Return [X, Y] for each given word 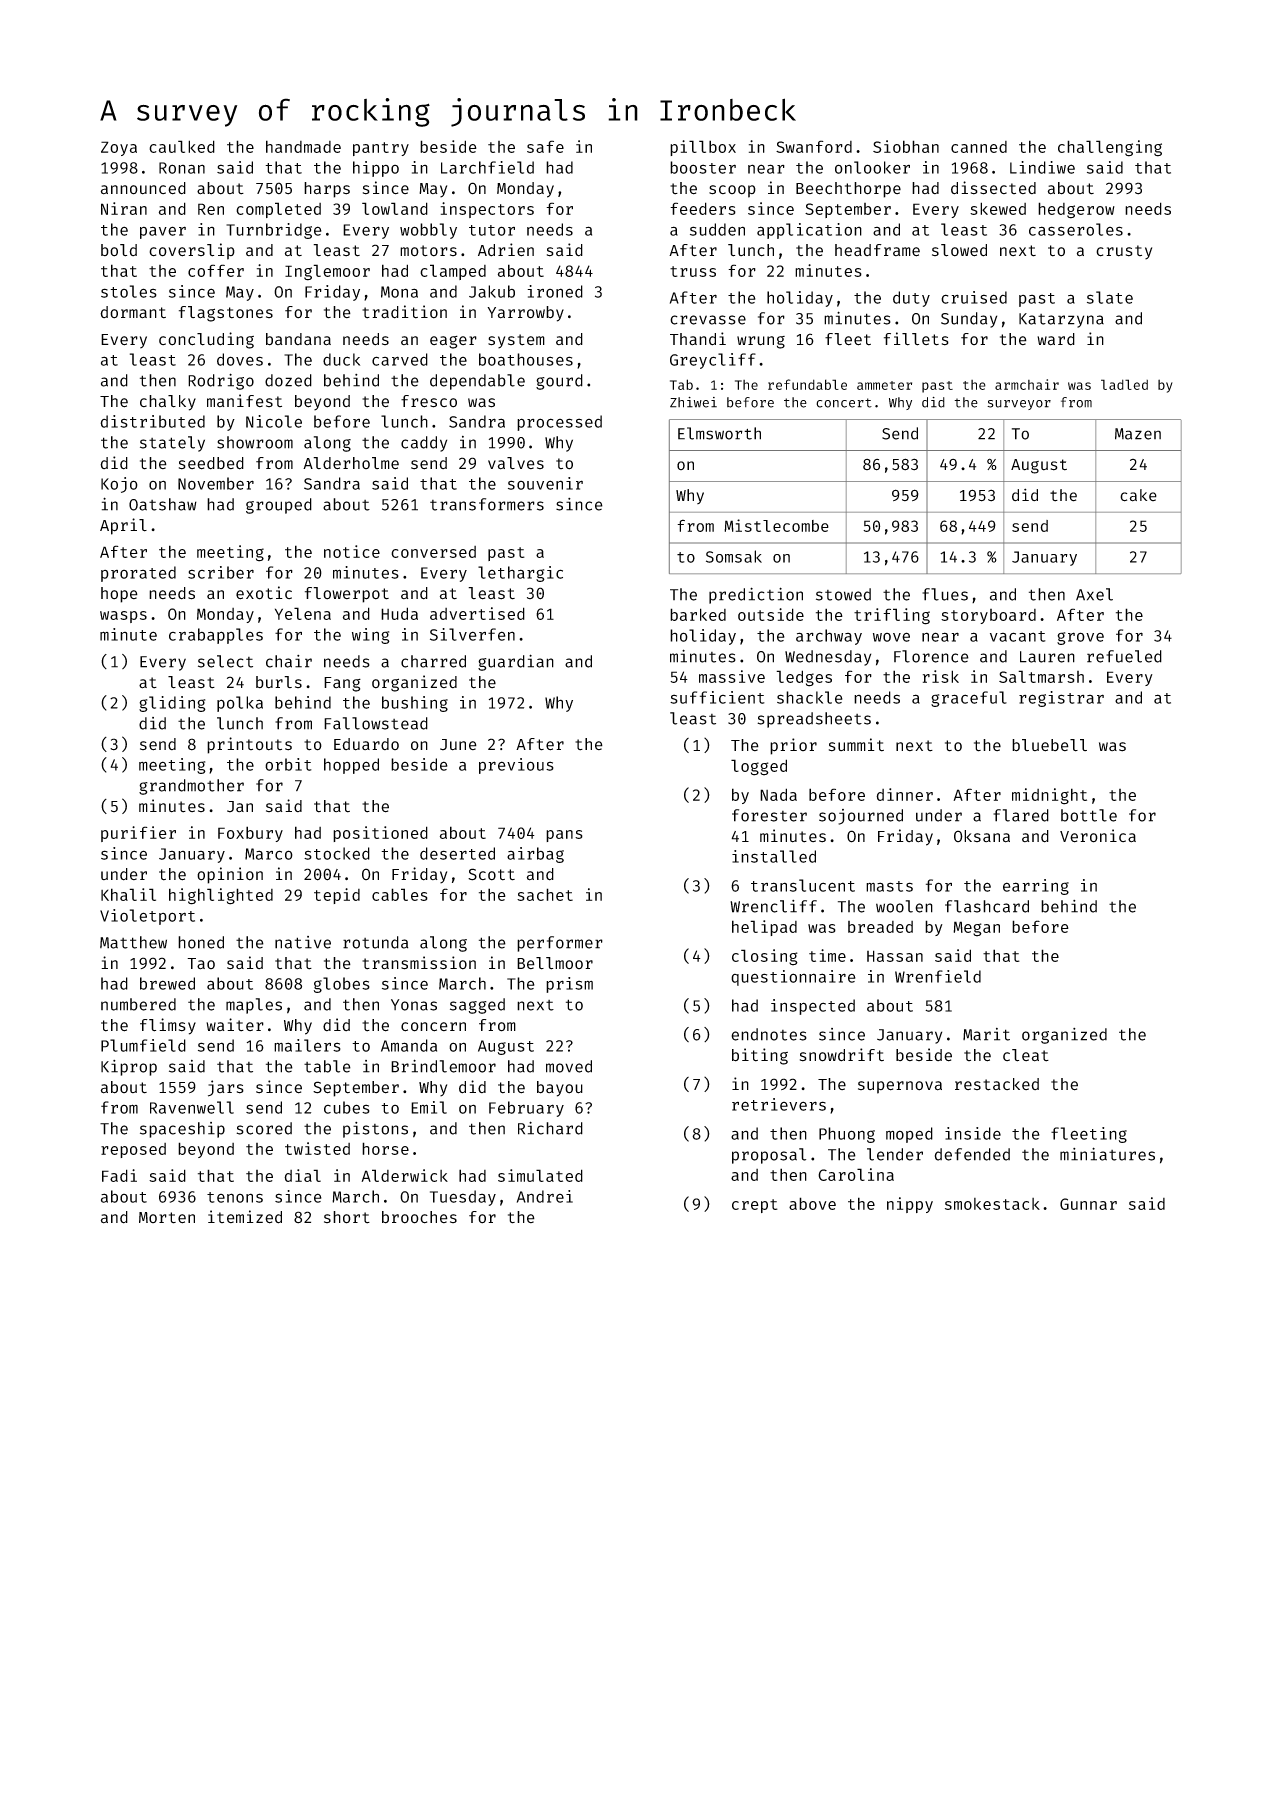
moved [569, 1066]
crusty [1124, 252]
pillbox [703, 148]
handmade [303, 146]
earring [1036, 887]
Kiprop [129, 1068]
